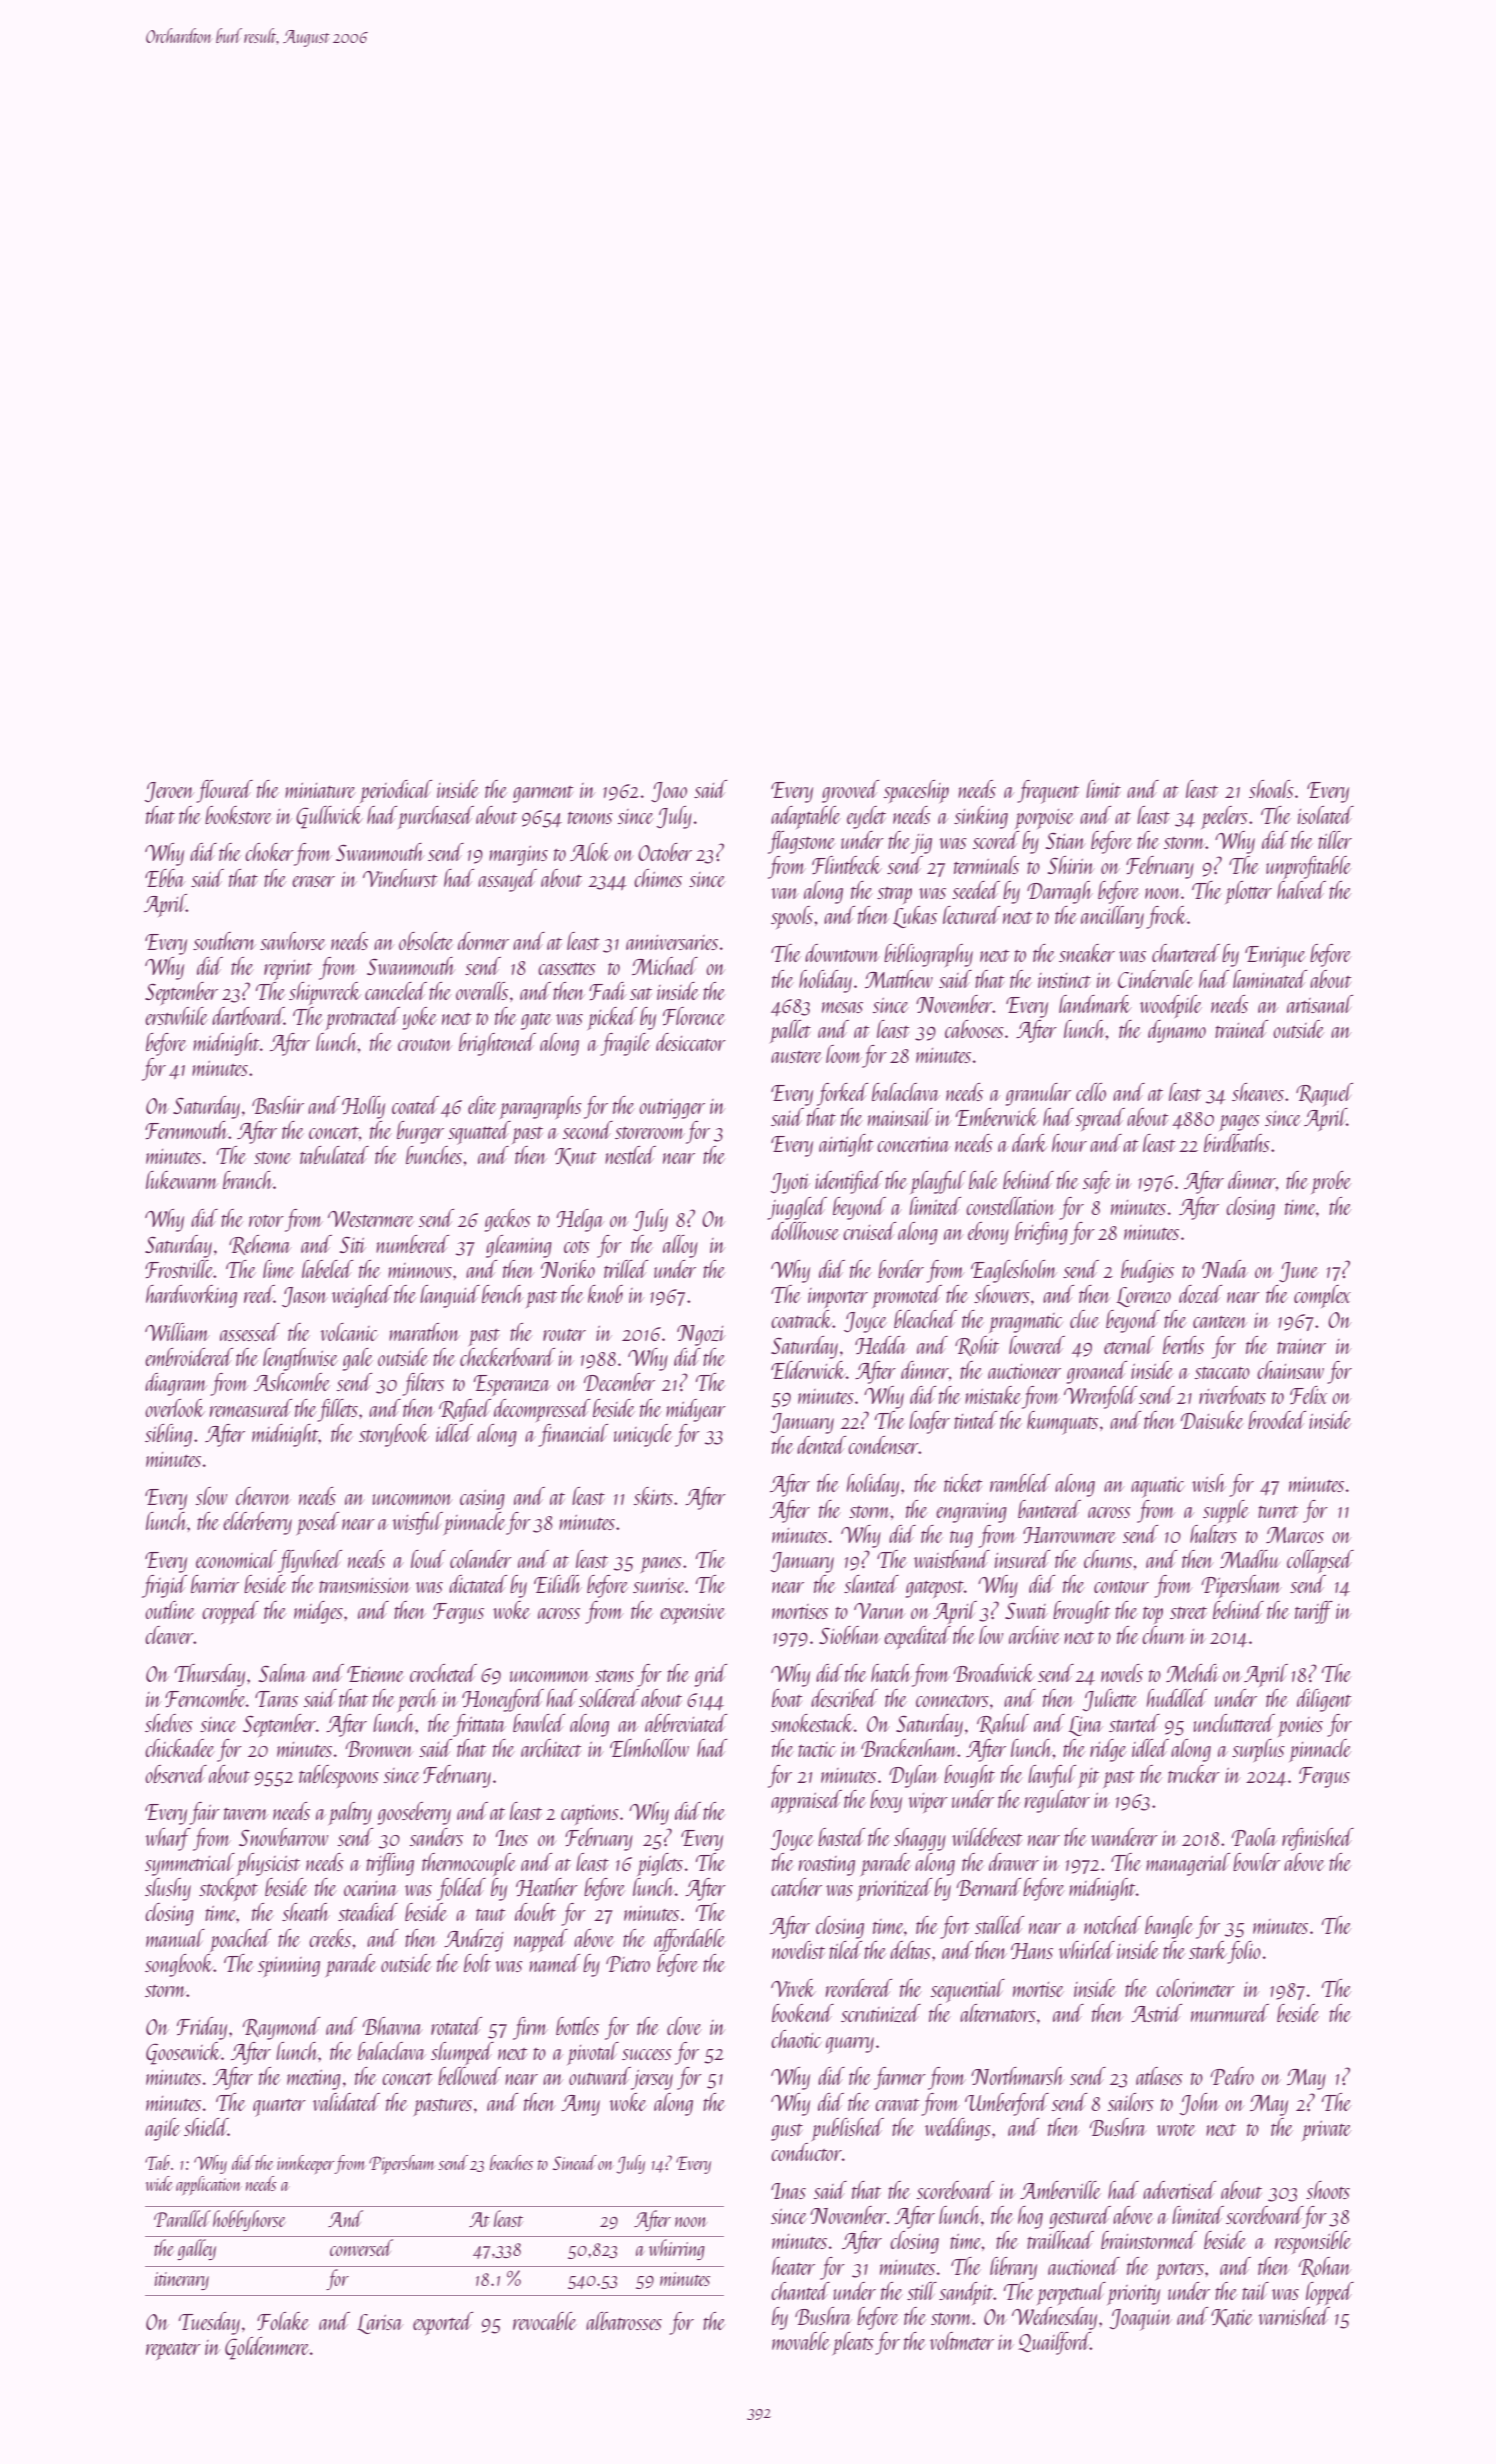  I want to click on ponies, so click(1300, 1727).
